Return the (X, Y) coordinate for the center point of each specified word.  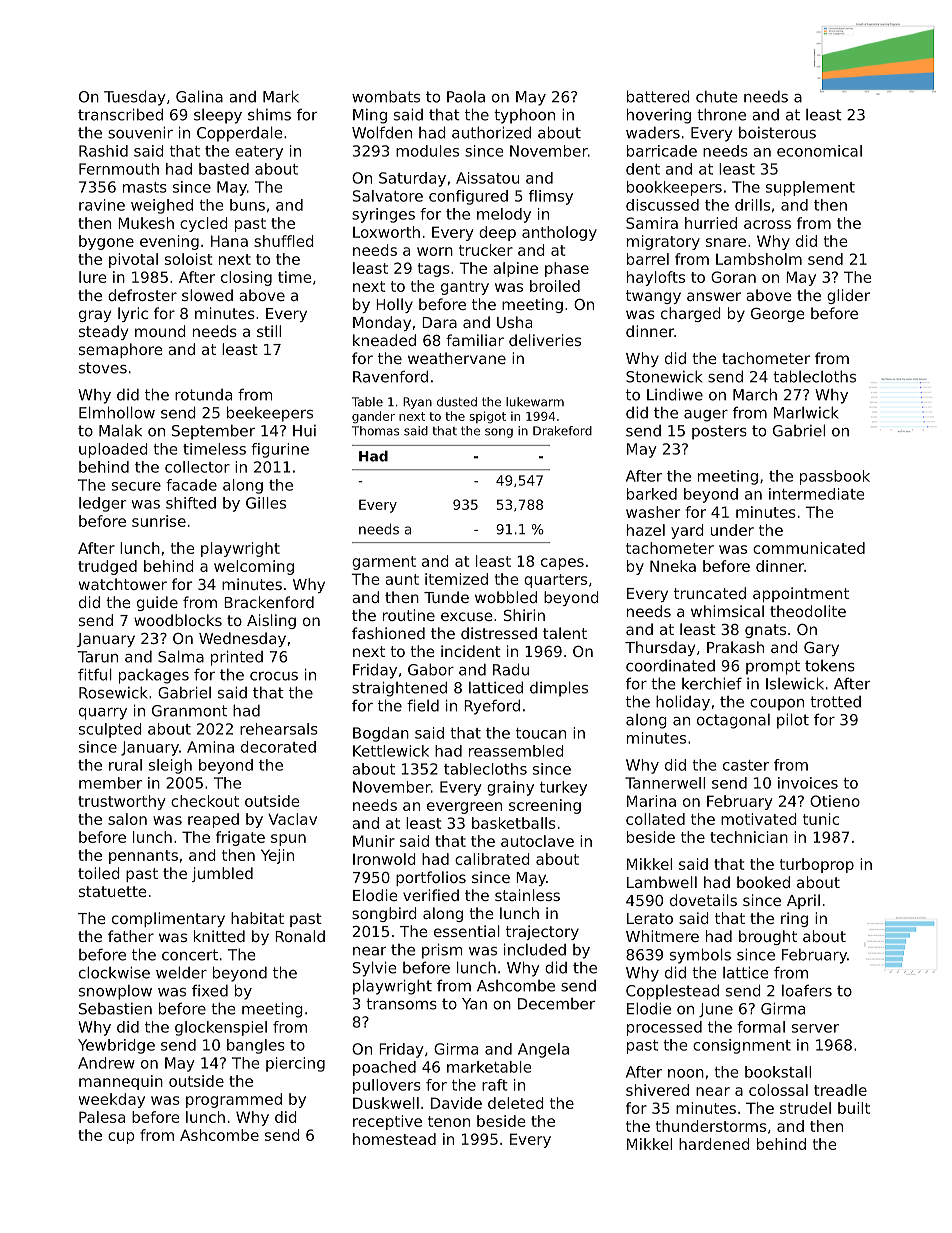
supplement (810, 188)
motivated (759, 819)
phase (567, 269)
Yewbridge (116, 1046)
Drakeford (562, 431)
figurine (280, 450)
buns (247, 205)
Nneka (673, 566)
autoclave (537, 841)
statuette (113, 891)
